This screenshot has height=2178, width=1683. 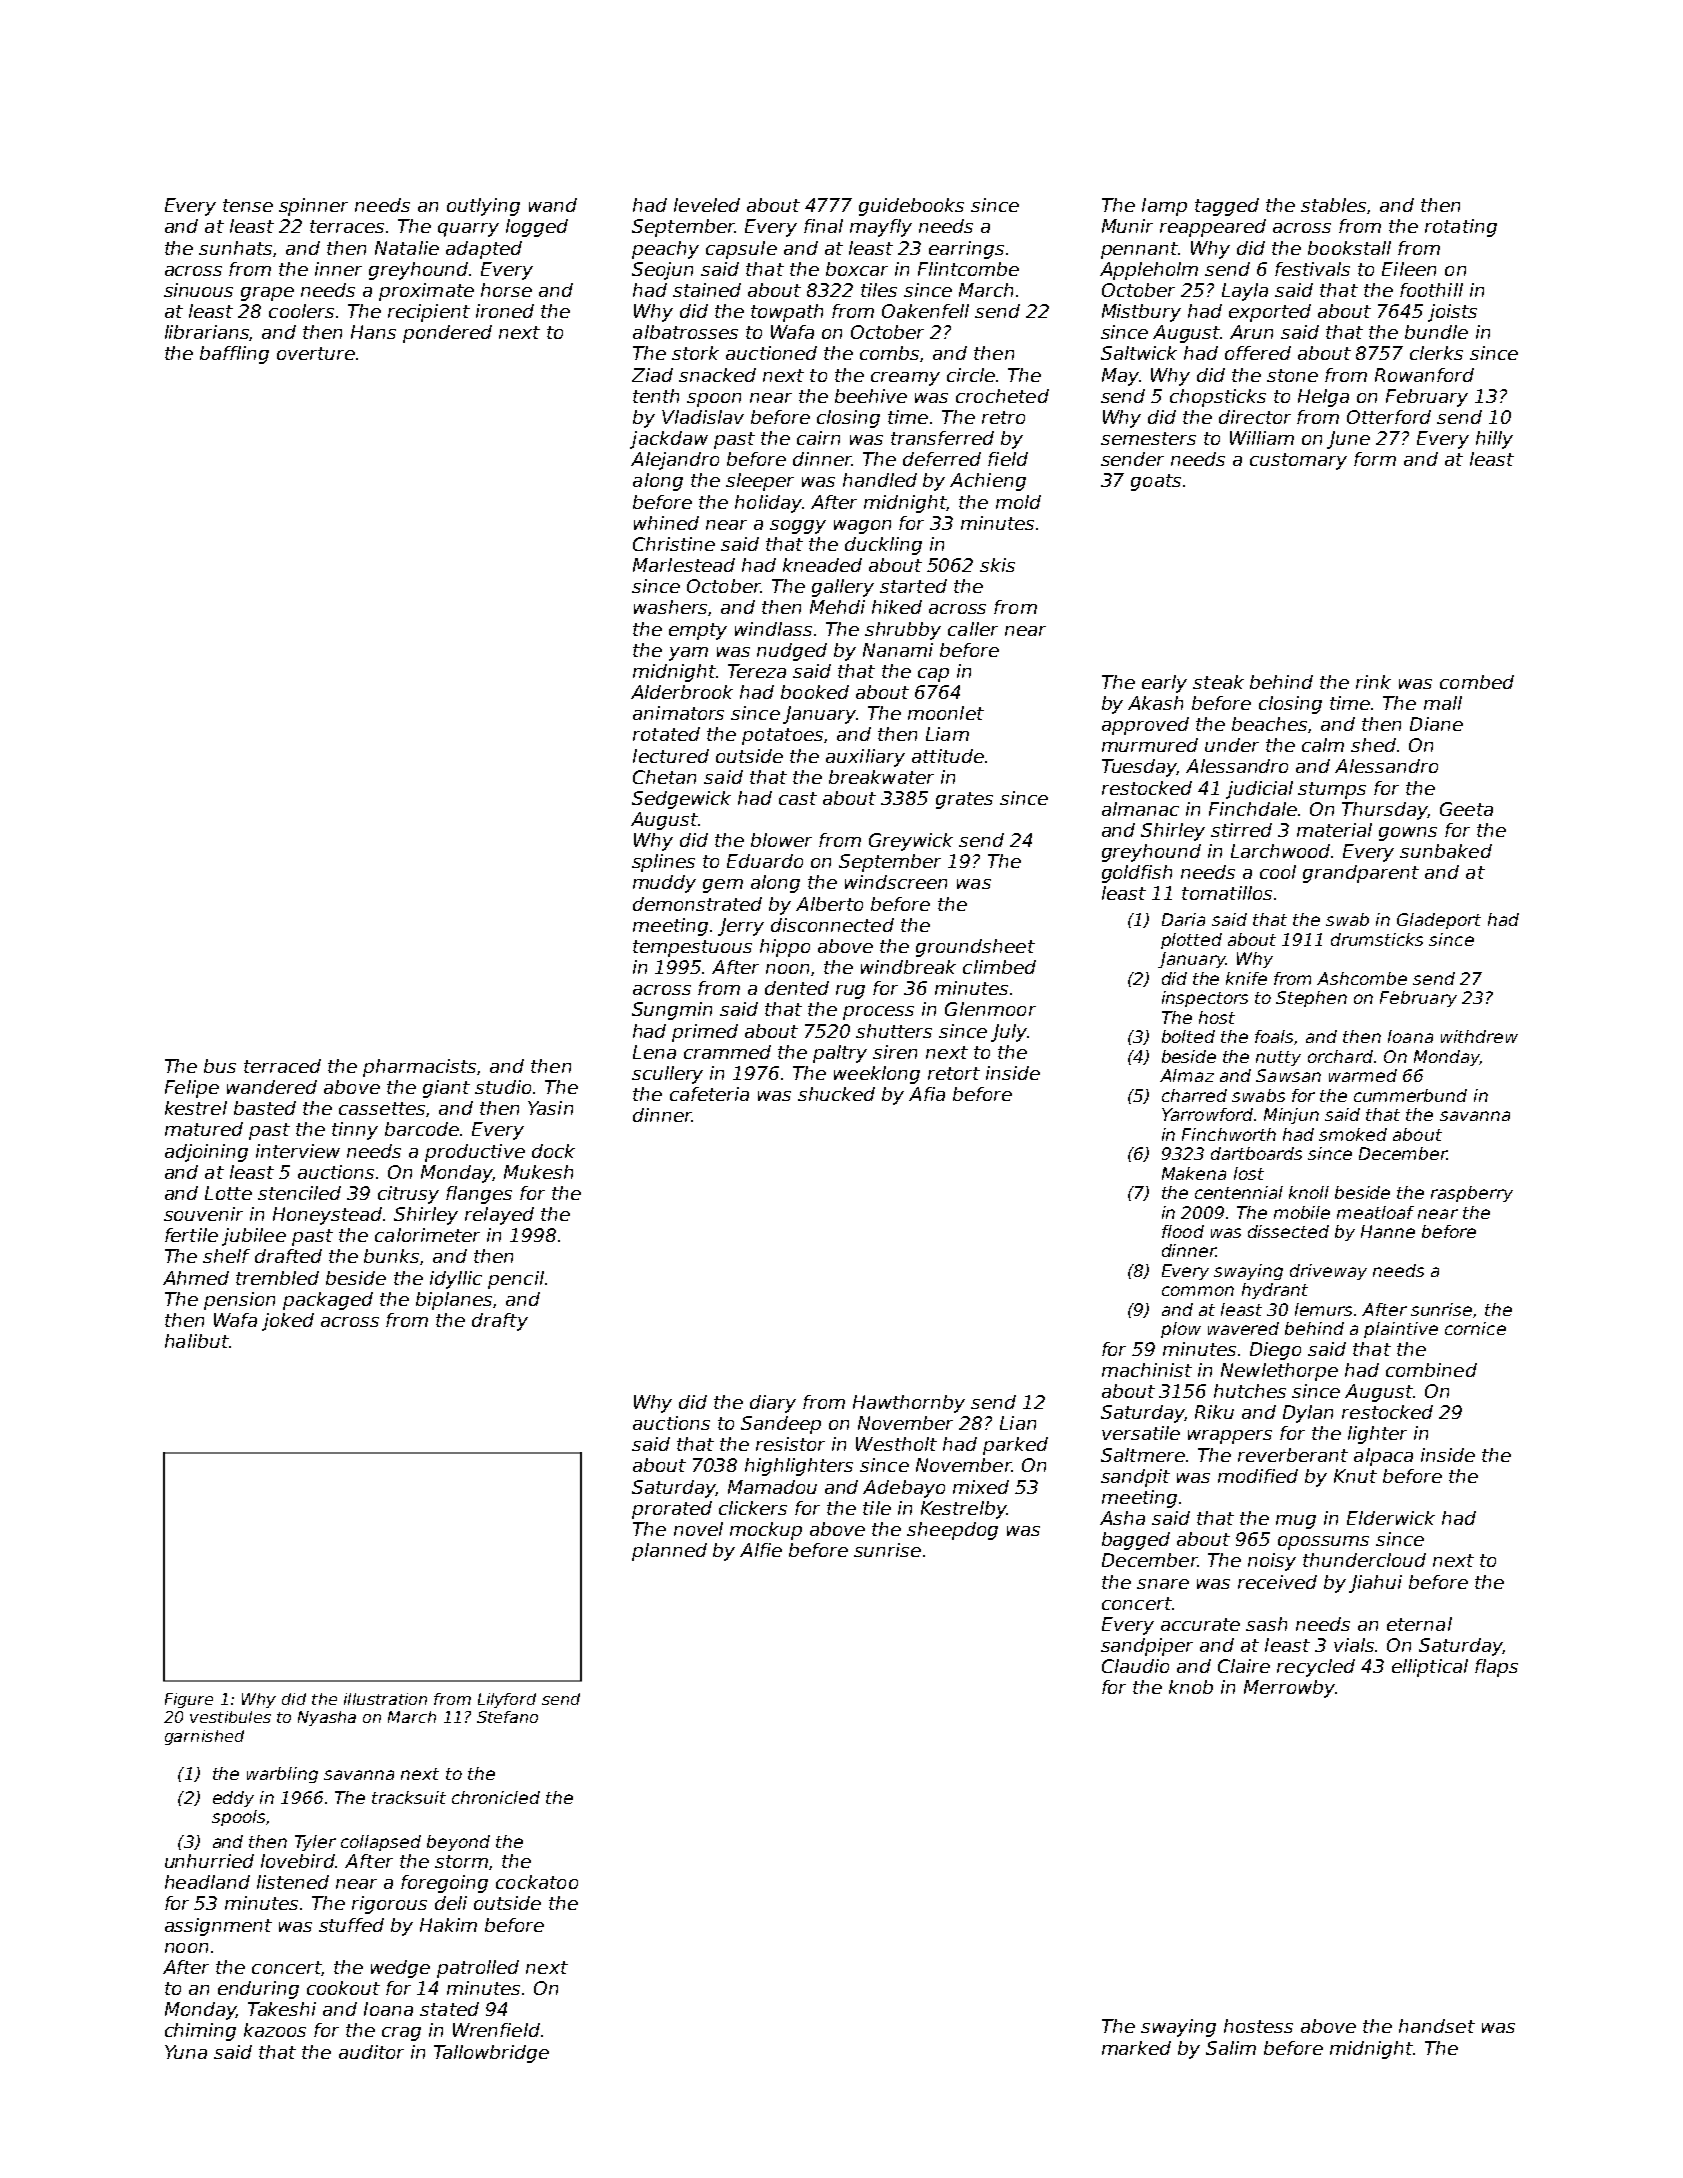 I want to click on rotated, so click(x=666, y=734).
